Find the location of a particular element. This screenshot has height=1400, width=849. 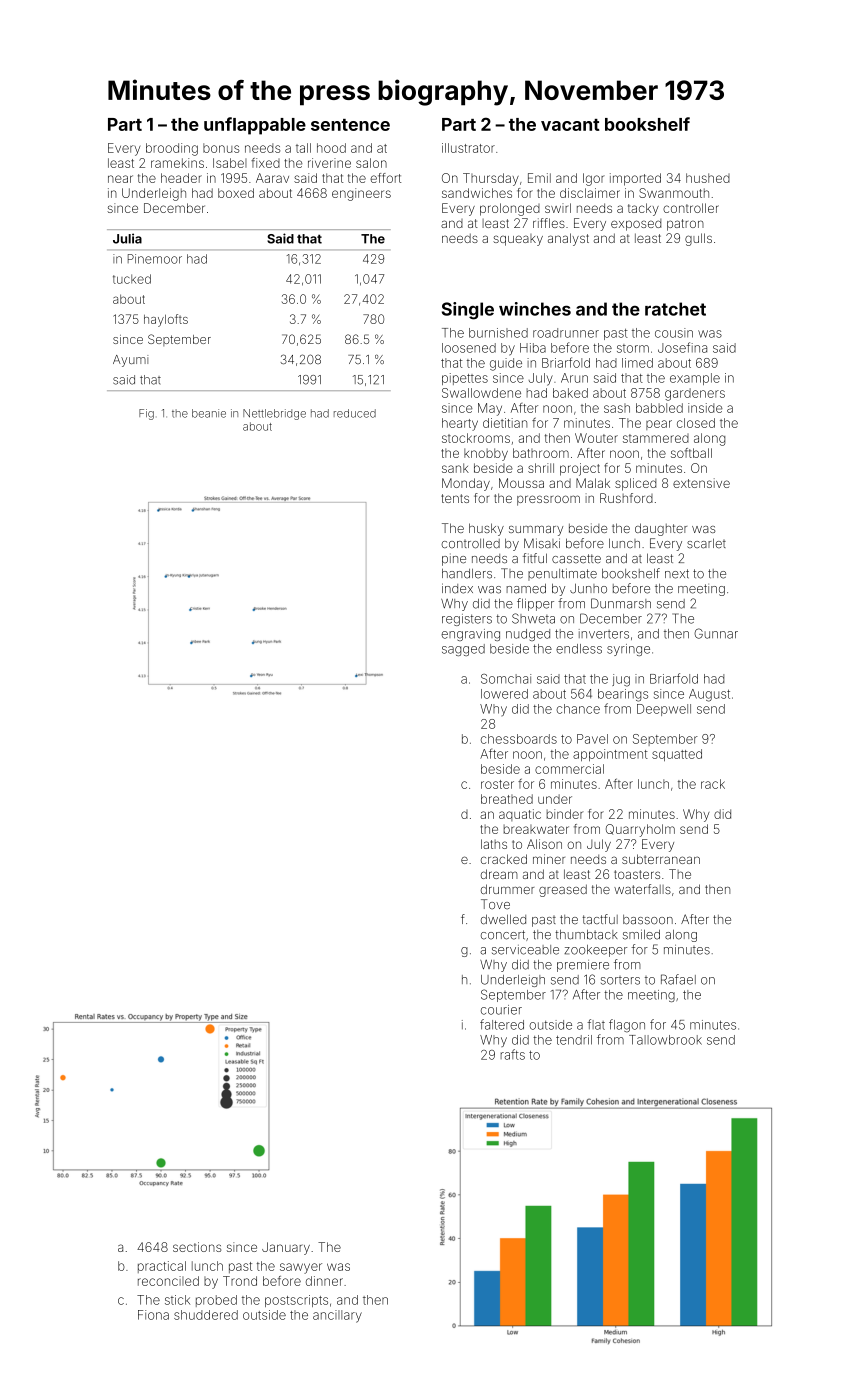

sections is located at coordinates (197, 1247).
